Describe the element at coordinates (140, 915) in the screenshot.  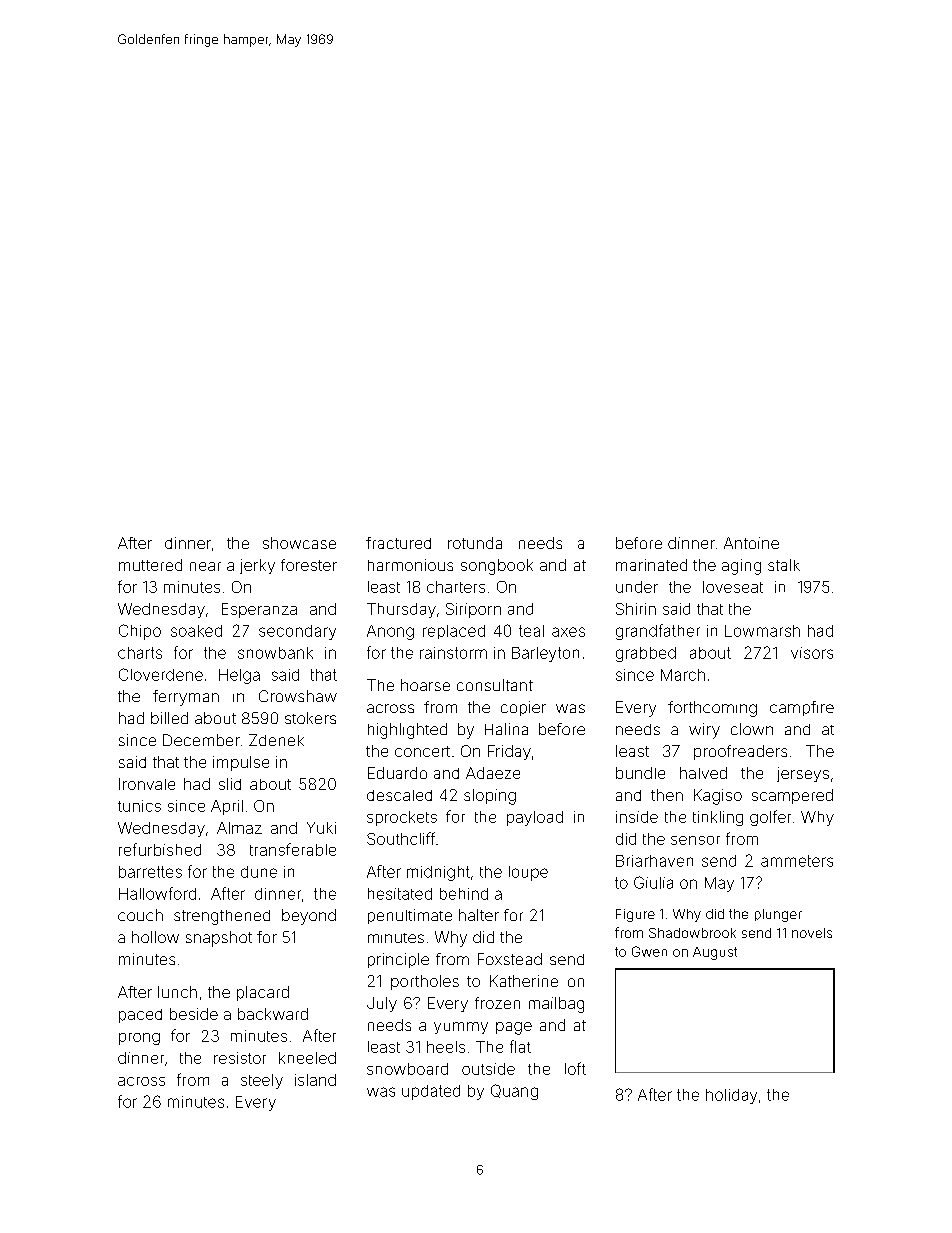
I see `couch` at that location.
